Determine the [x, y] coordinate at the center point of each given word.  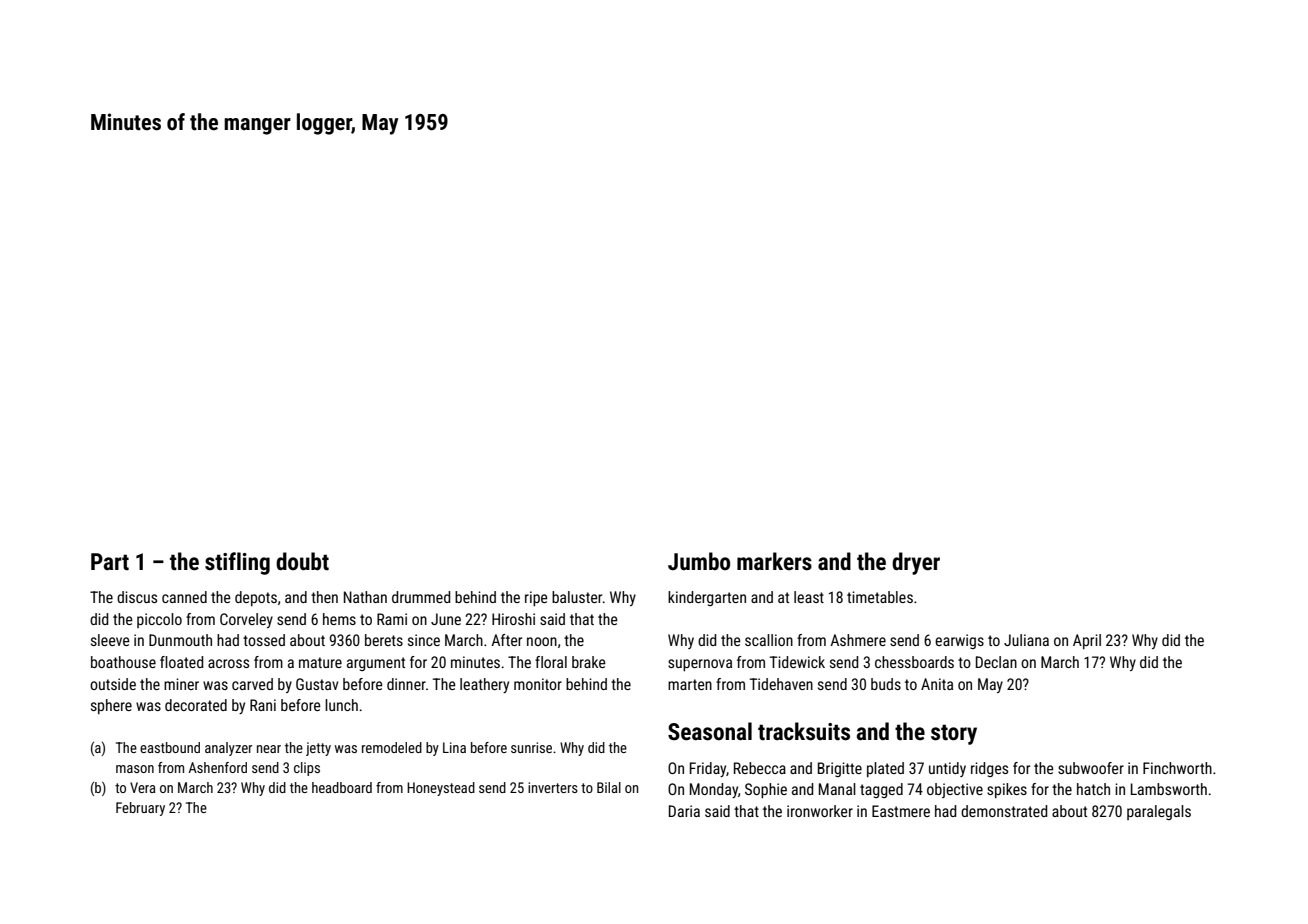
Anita [937, 684]
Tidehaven [781, 684]
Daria [684, 811]
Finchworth [1177, 768]
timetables [880, 597]
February [140, 809]
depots [256, 598]
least [809, 597]
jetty [318, 749]
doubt [302, 561]
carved [252, 684]
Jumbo [699, 561]
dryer [916, 563]
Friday [708, 769]
